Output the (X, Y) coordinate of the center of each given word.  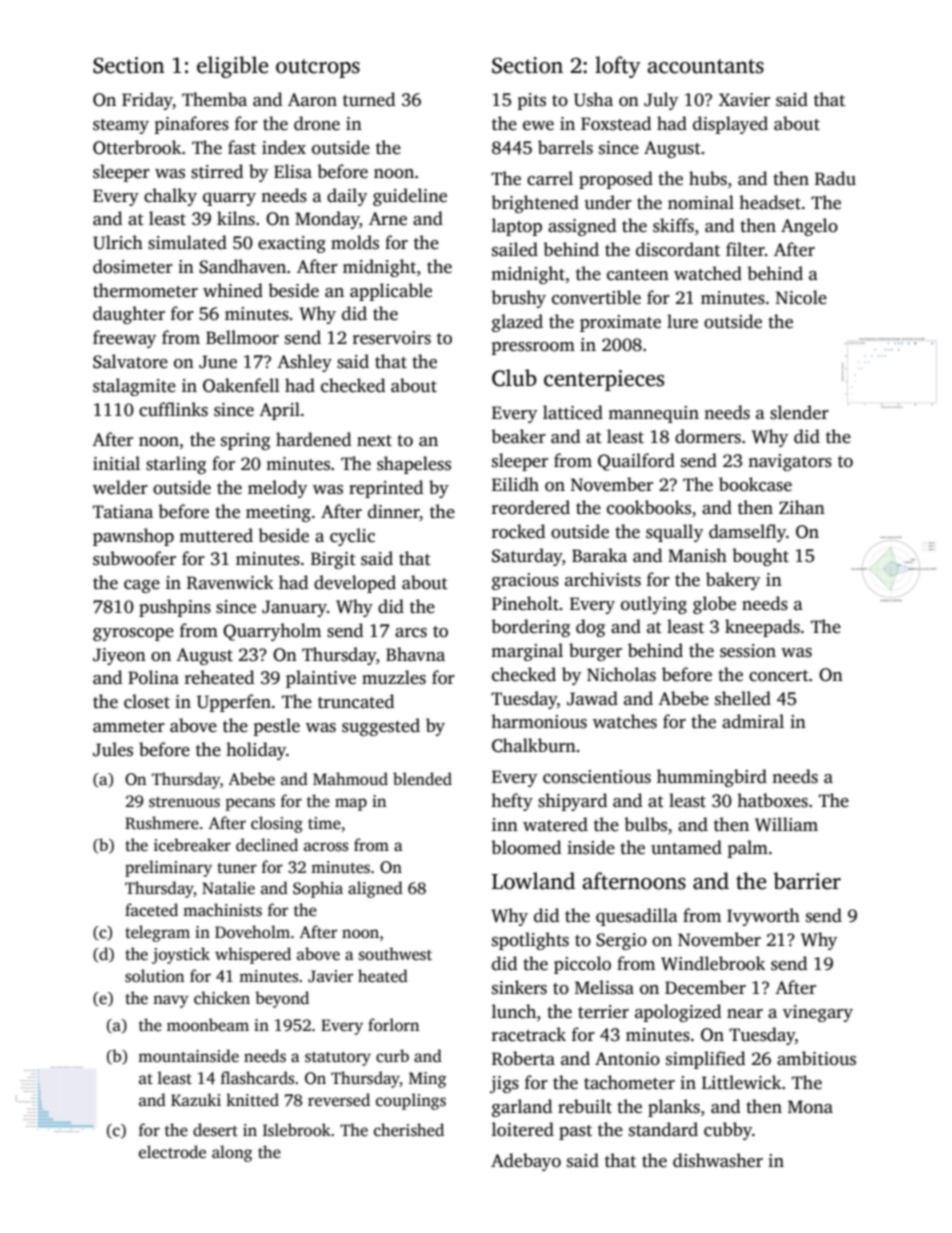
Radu (835, 178)
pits (532, 101)
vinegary (818, 1013)
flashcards (257, 1078)
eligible (233, 67)
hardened (313, 439)
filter (745, 249)
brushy (518, 299)
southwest (395, 954)
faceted (151, 910)
